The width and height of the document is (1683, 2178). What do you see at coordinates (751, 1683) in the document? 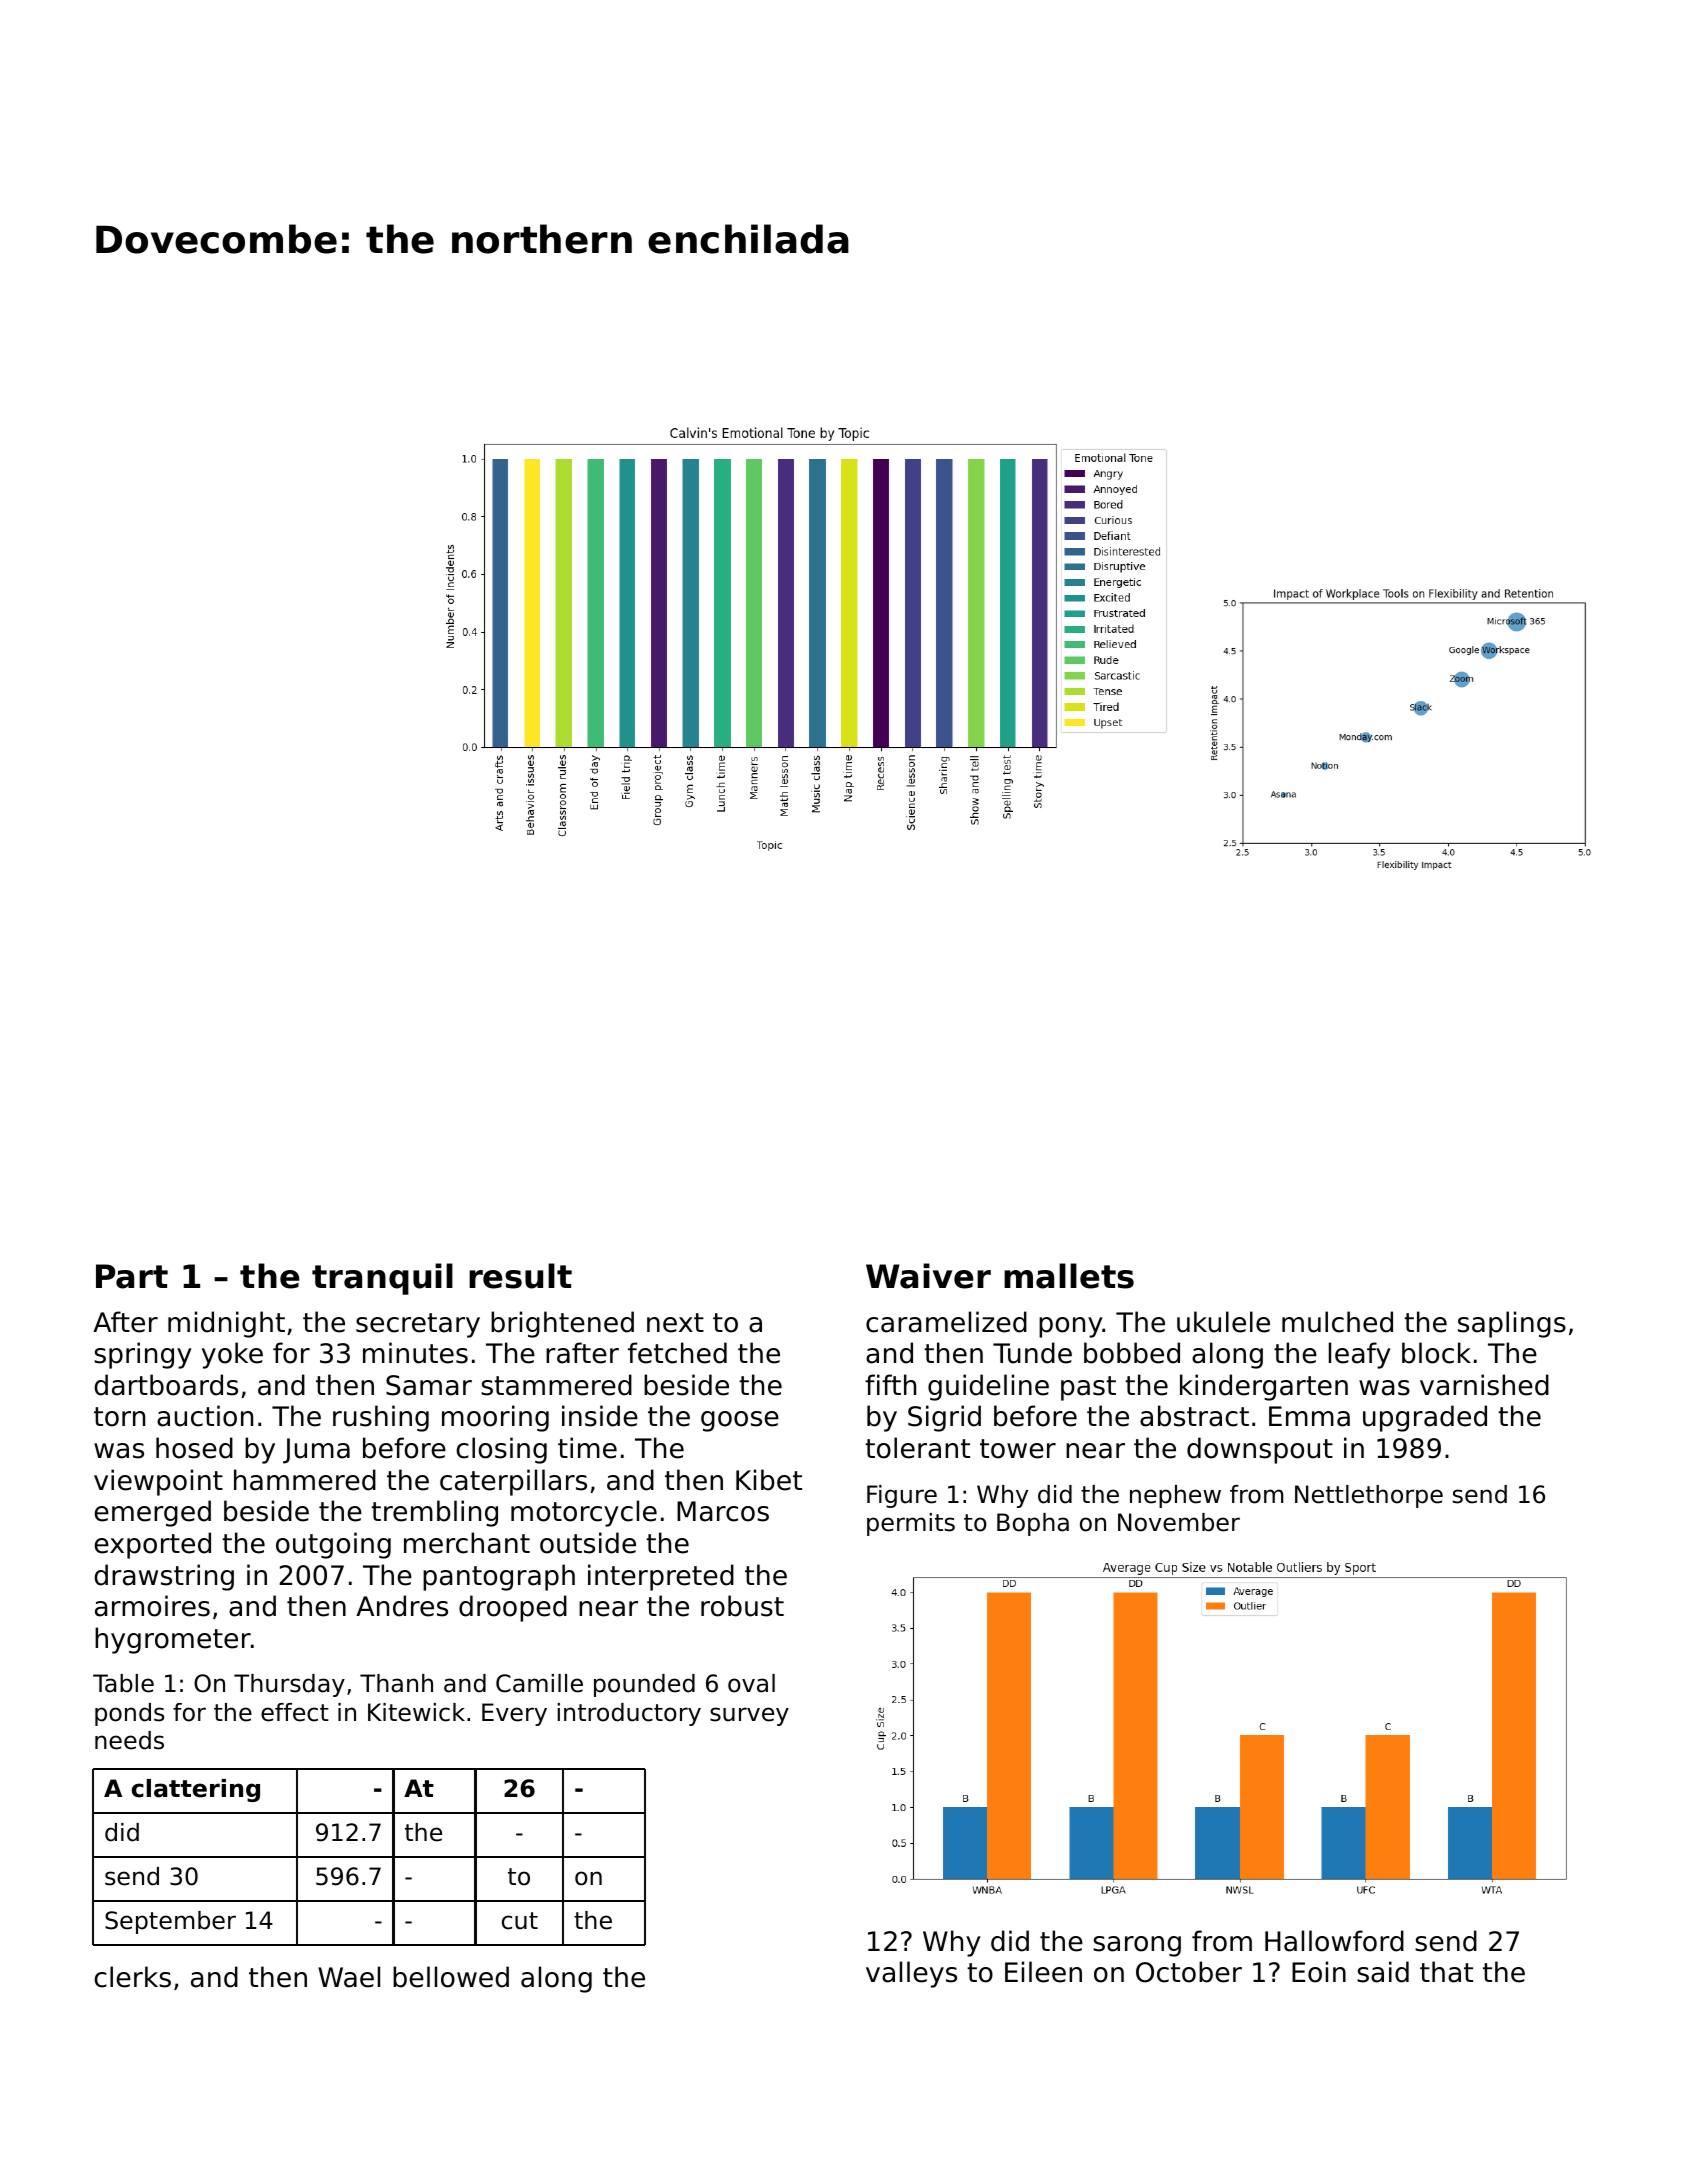
I see `oval` at bounding box center [751, 1683].
